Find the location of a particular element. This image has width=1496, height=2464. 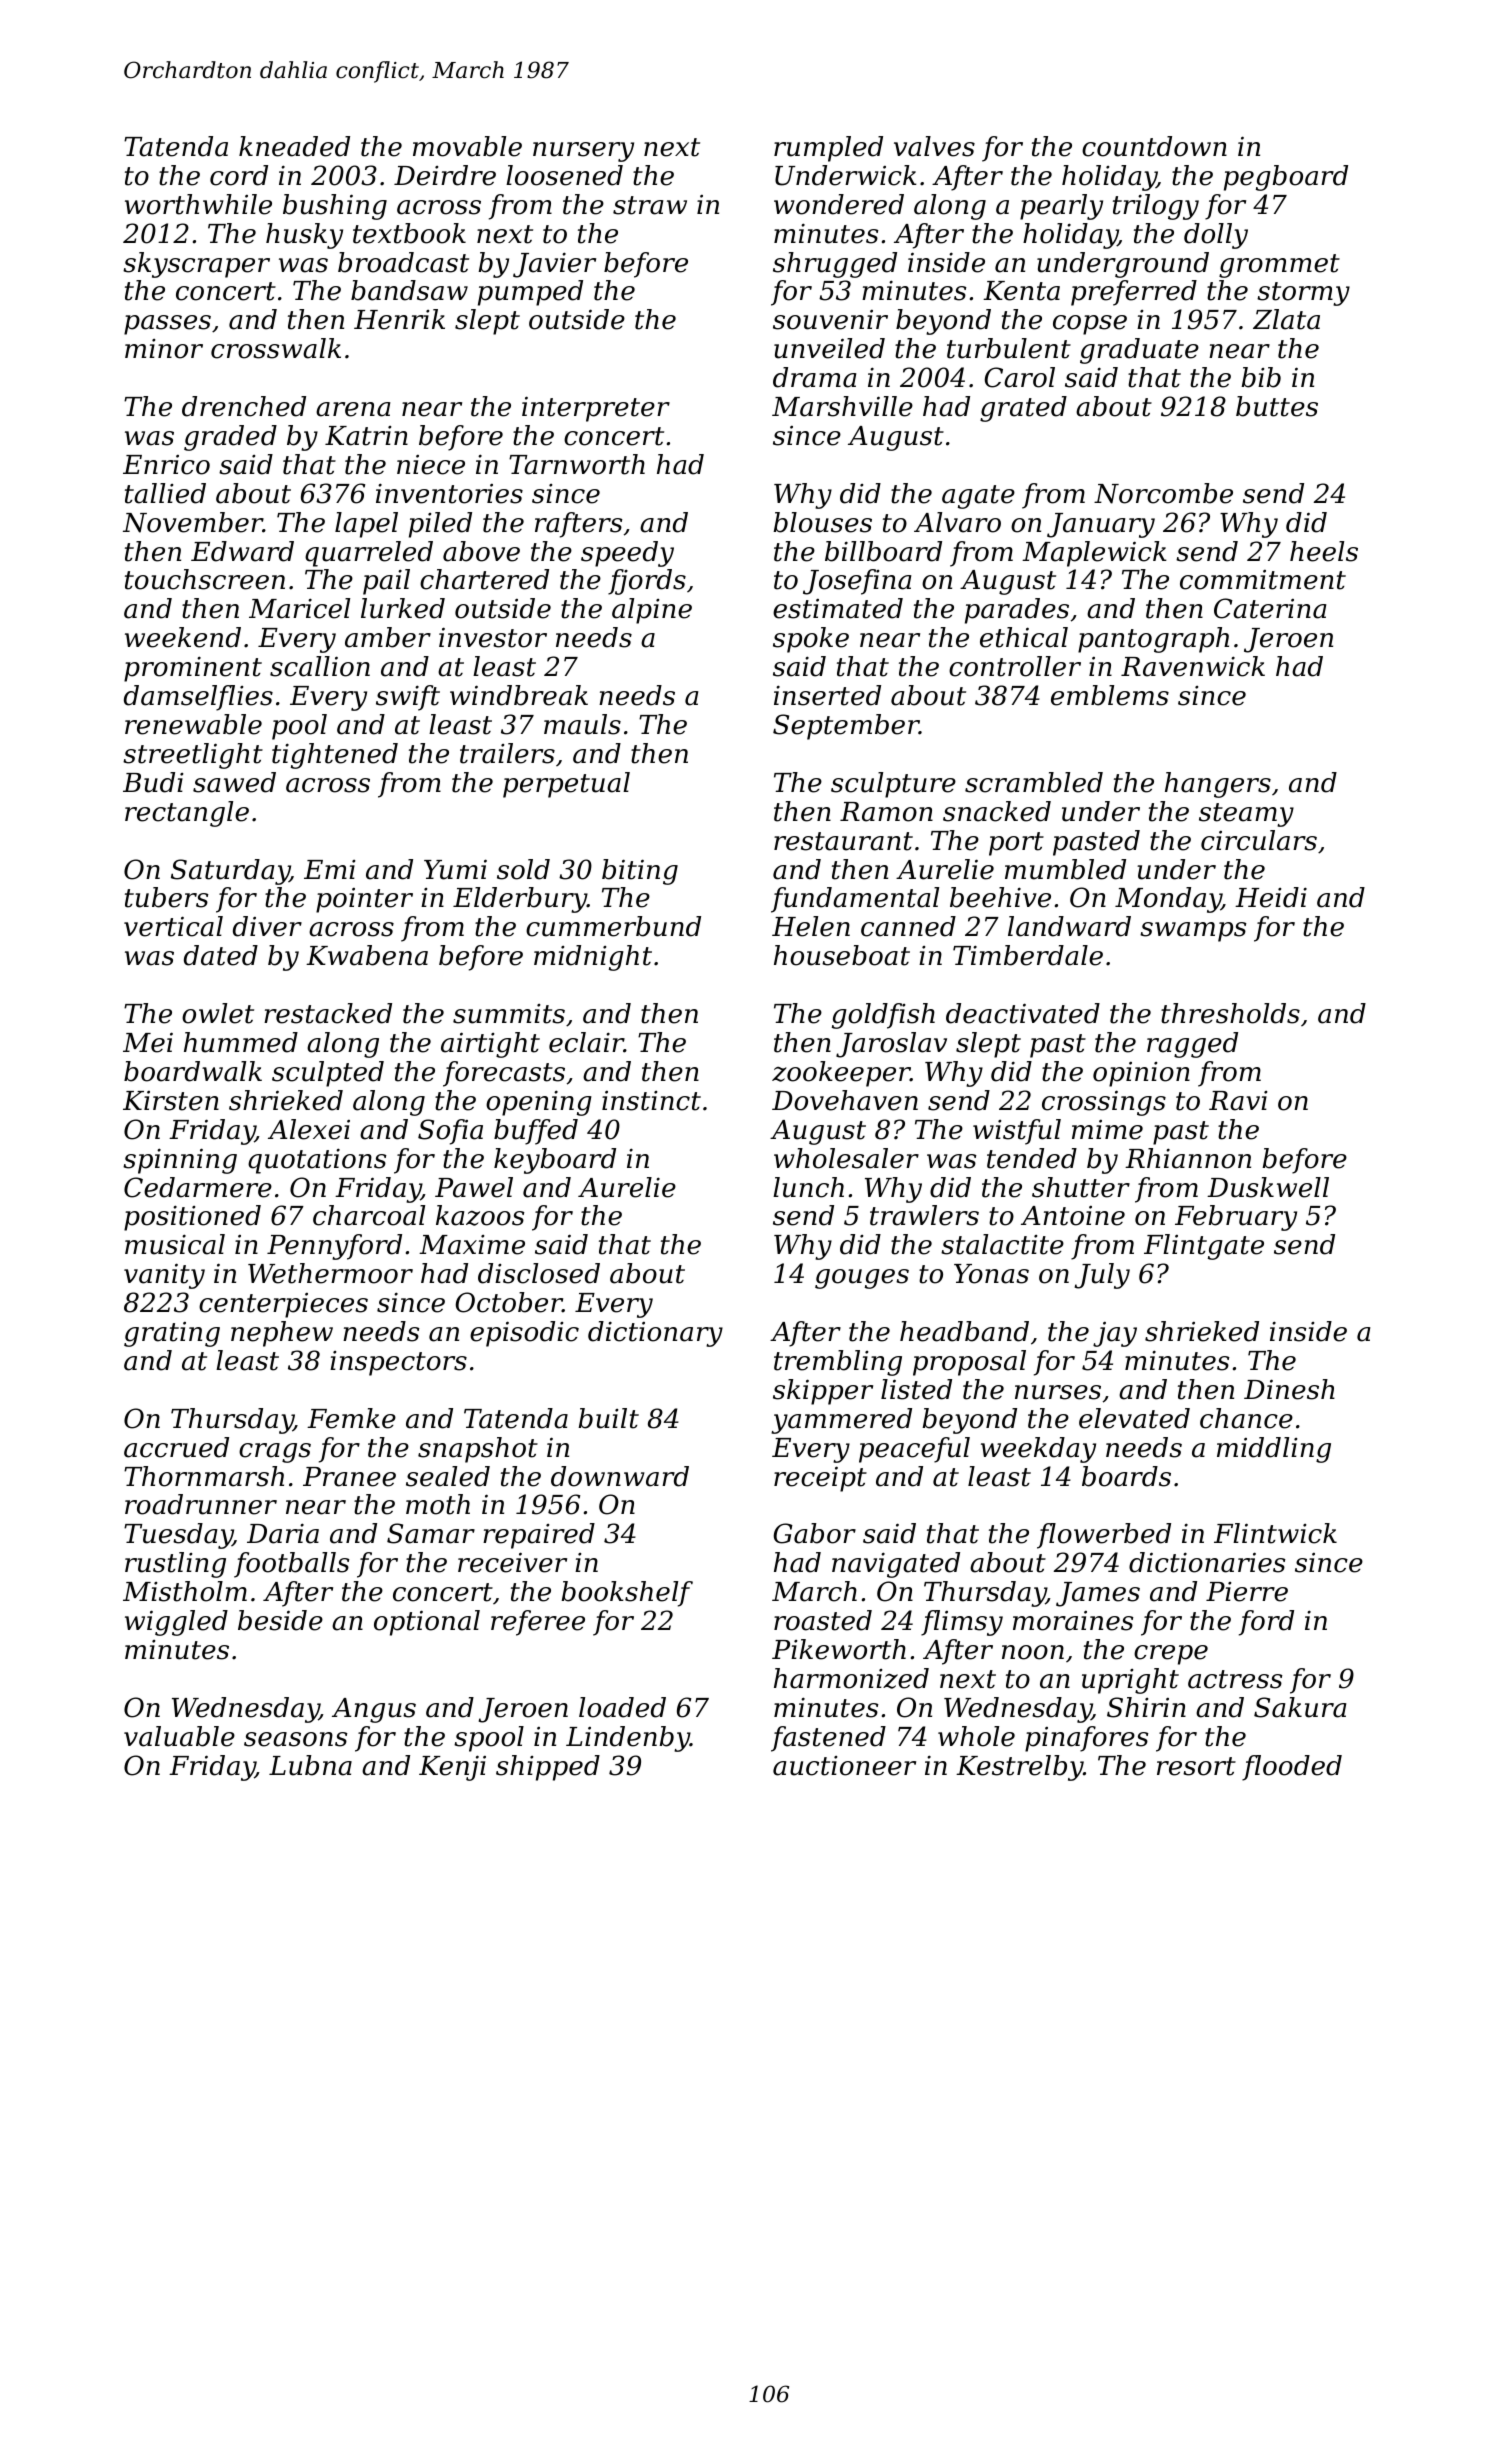

blouses is located at coordinates (822, 522).
